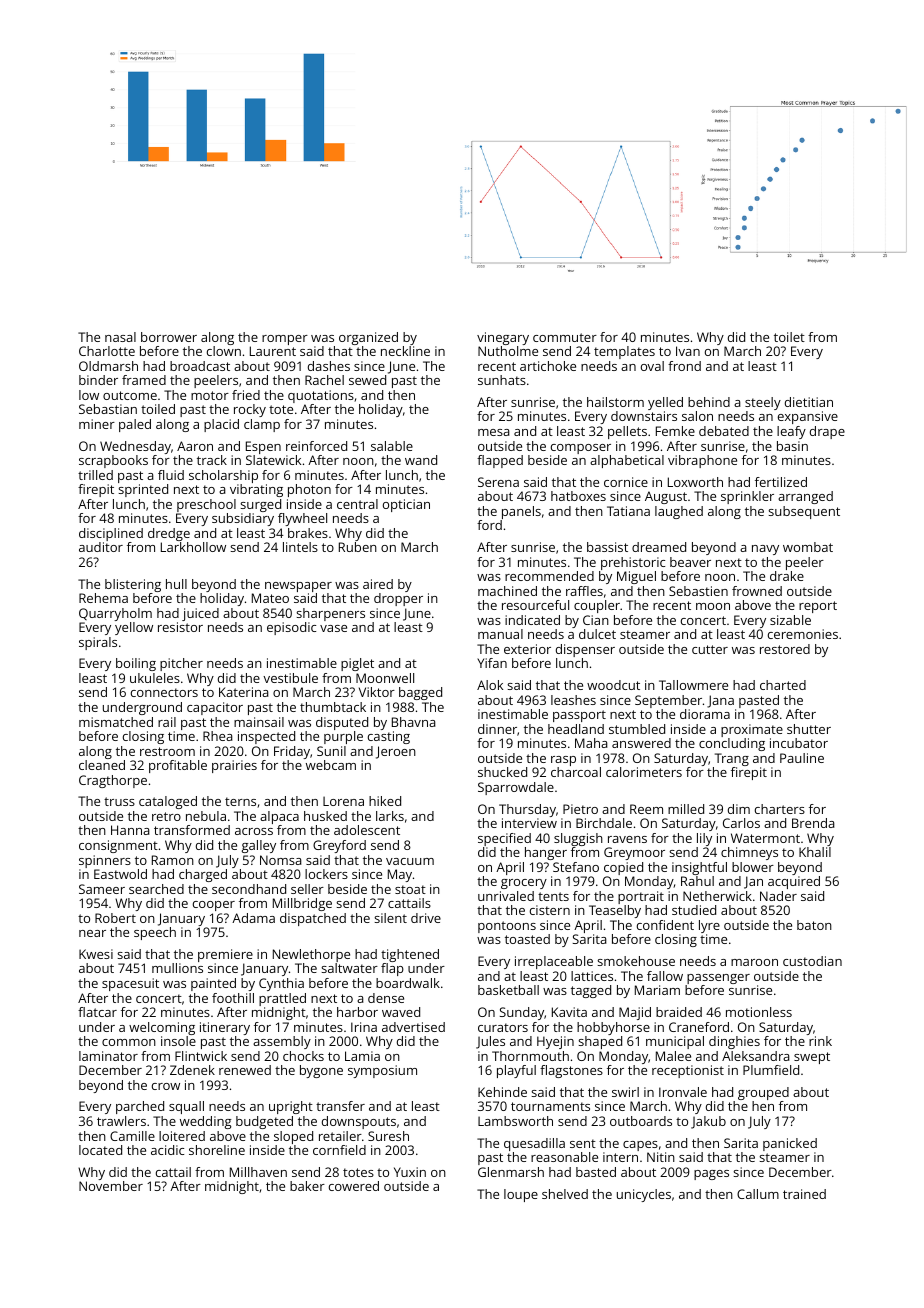 The image size is (924, 1308). I want to click on swept, so click(812, 1058).
